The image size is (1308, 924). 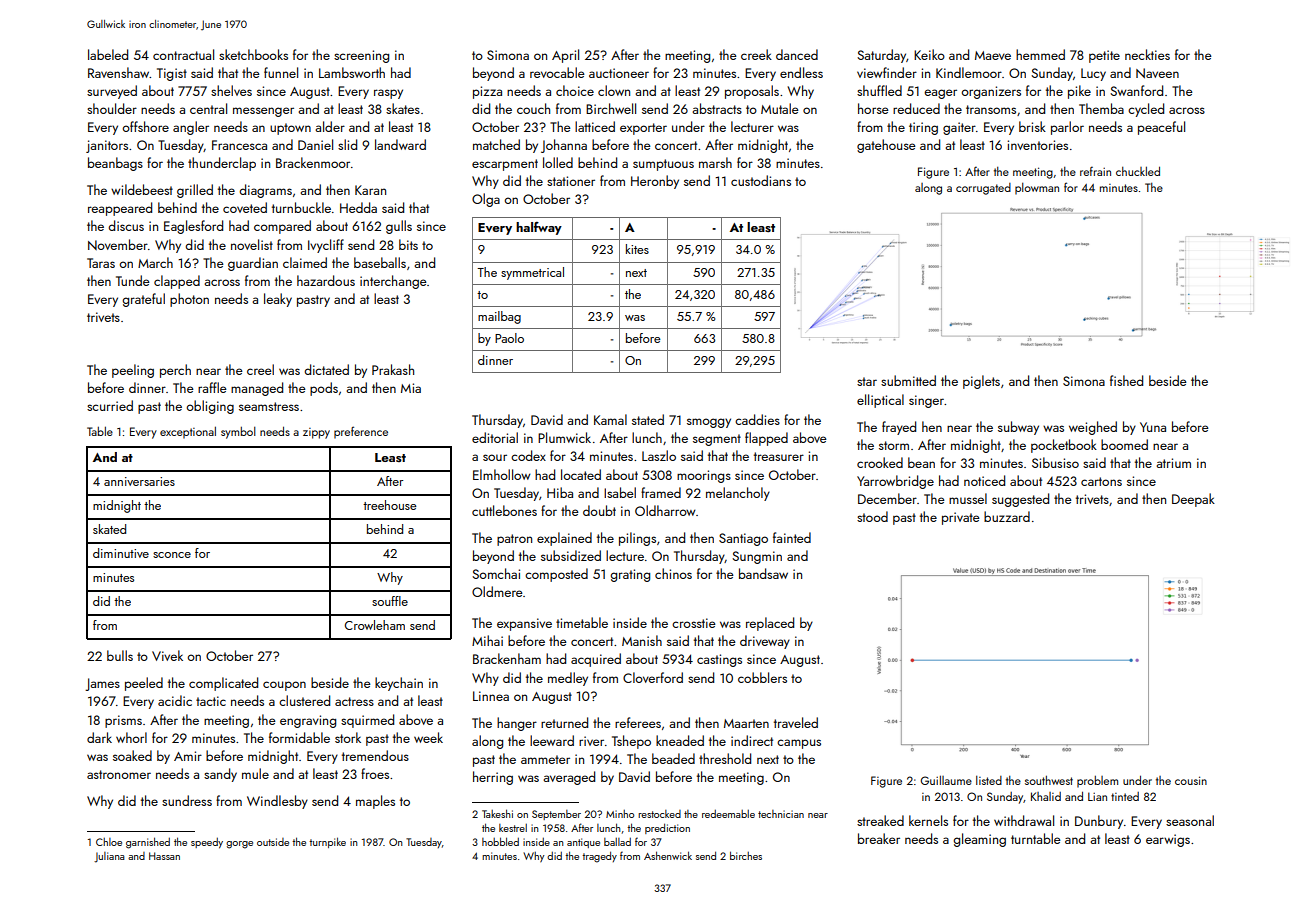 What do you see at coordinates (1191, 780) in the screenshot?
I see `cousin` at bounding box center [1191, 780].
